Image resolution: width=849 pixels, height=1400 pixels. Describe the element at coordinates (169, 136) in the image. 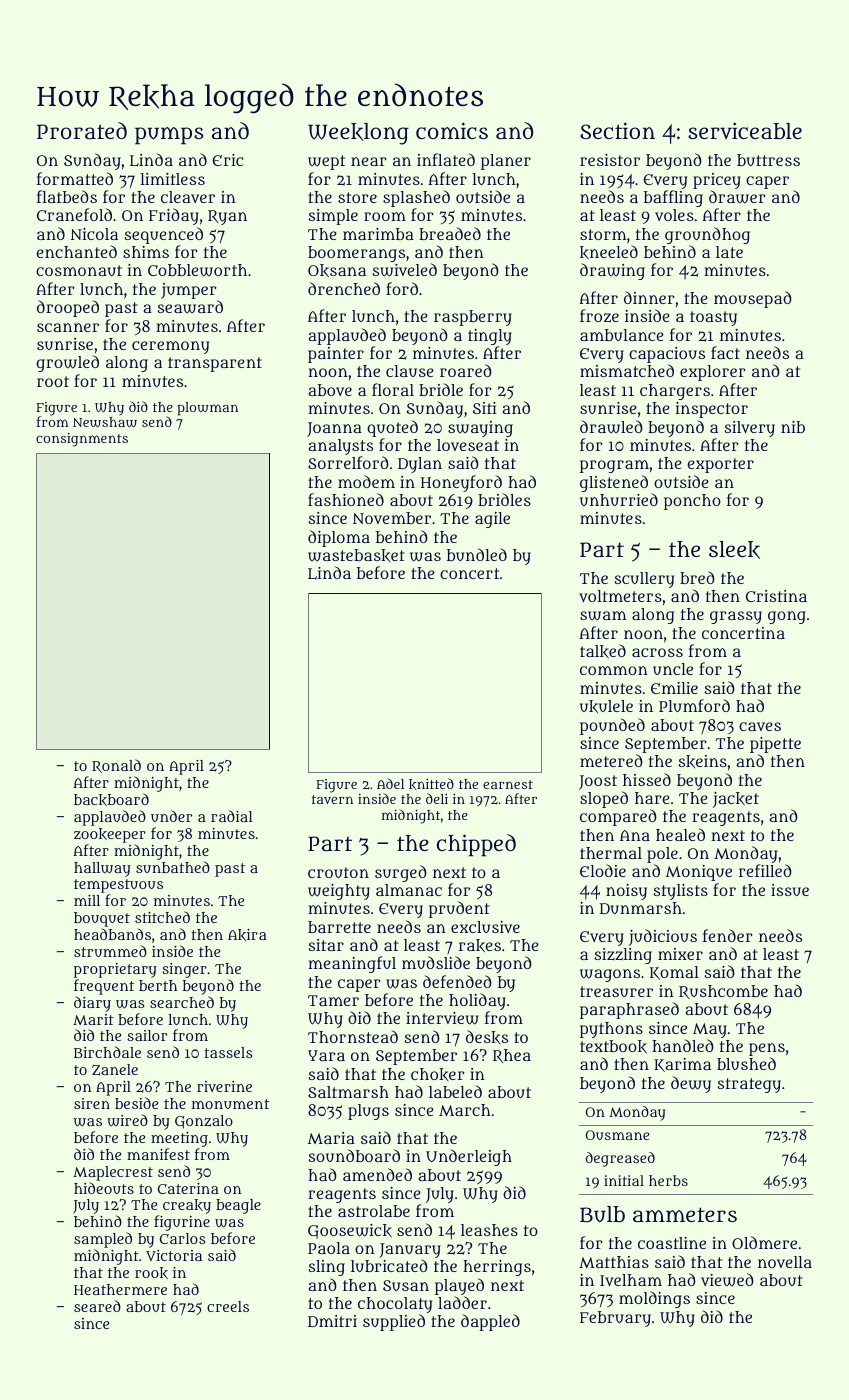

I see `pumps` at that location.
